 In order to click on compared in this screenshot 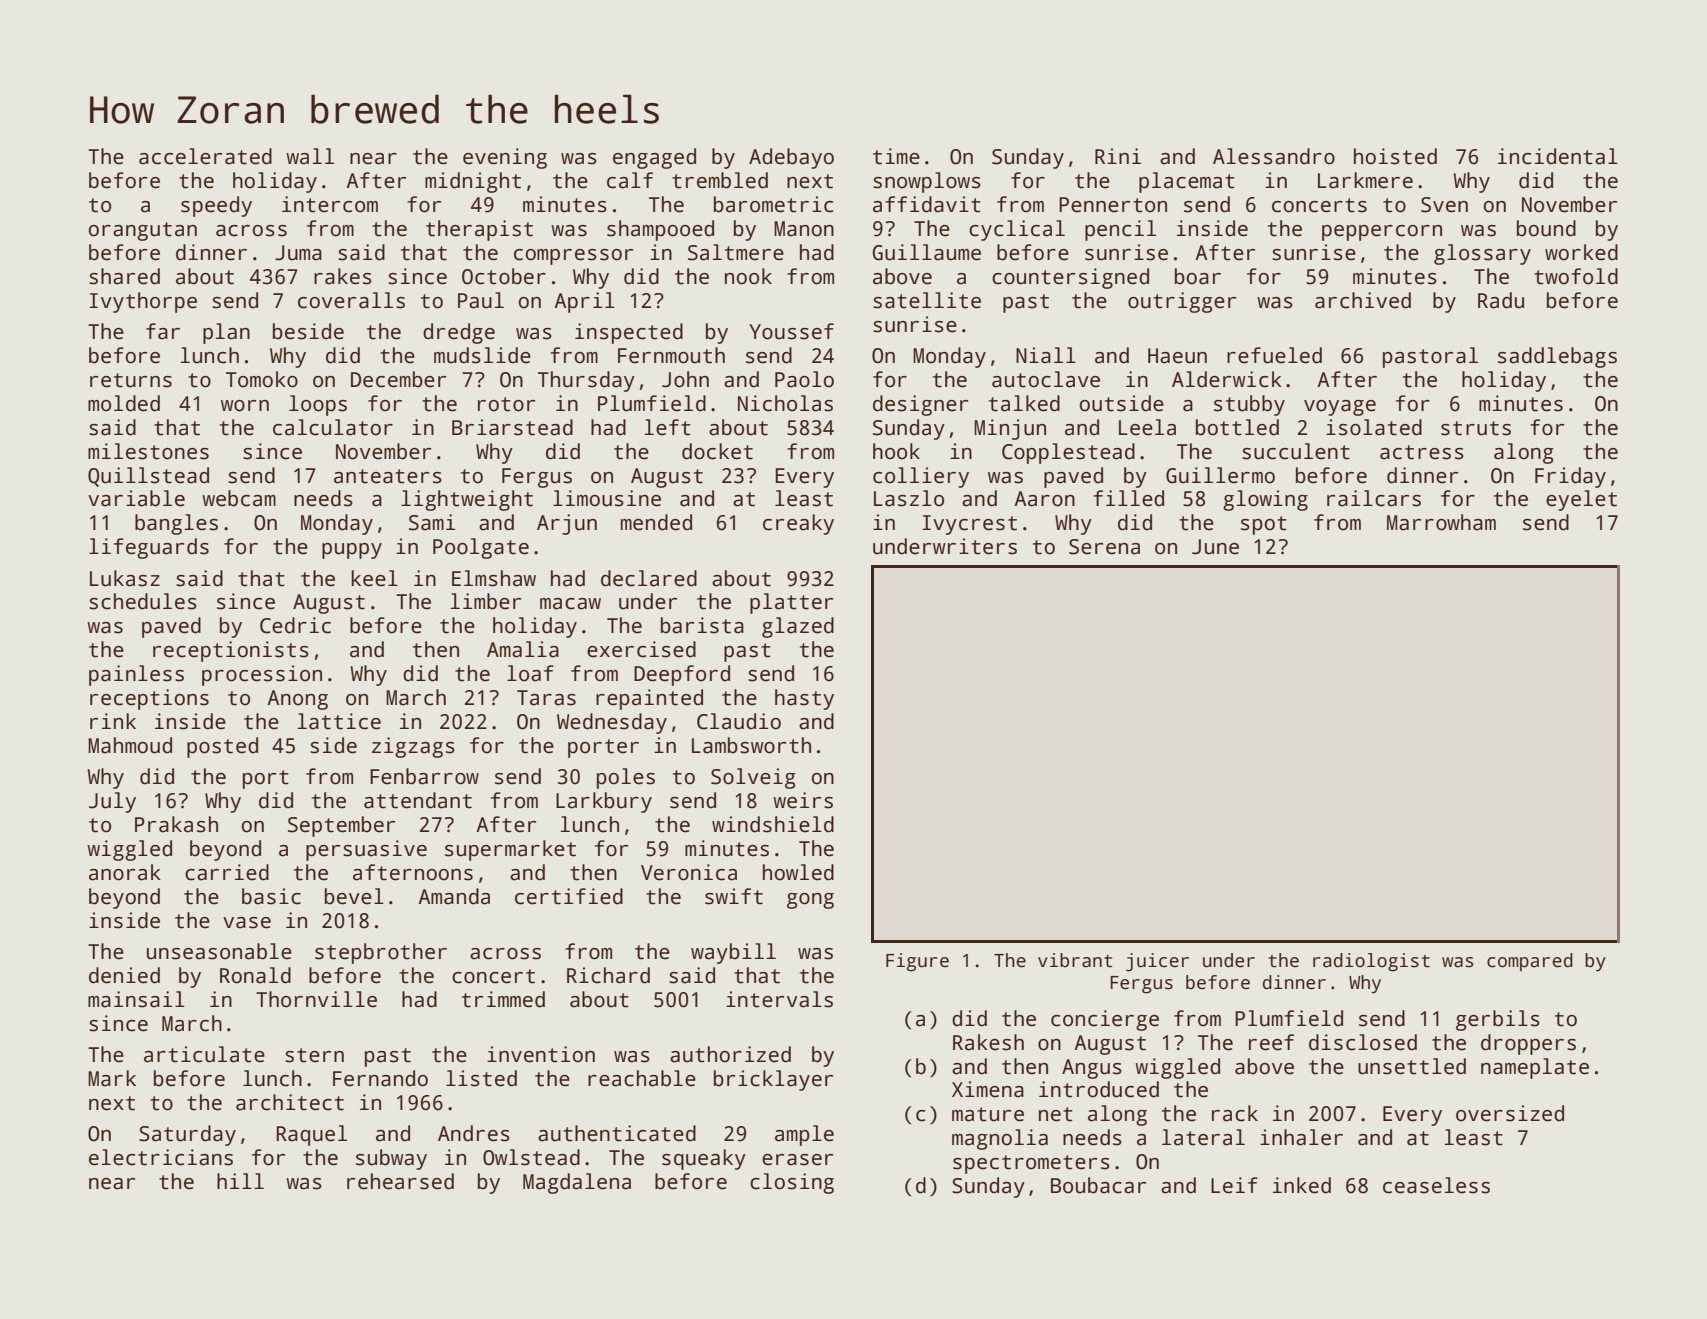, I will do `click(1530, 962)`.
